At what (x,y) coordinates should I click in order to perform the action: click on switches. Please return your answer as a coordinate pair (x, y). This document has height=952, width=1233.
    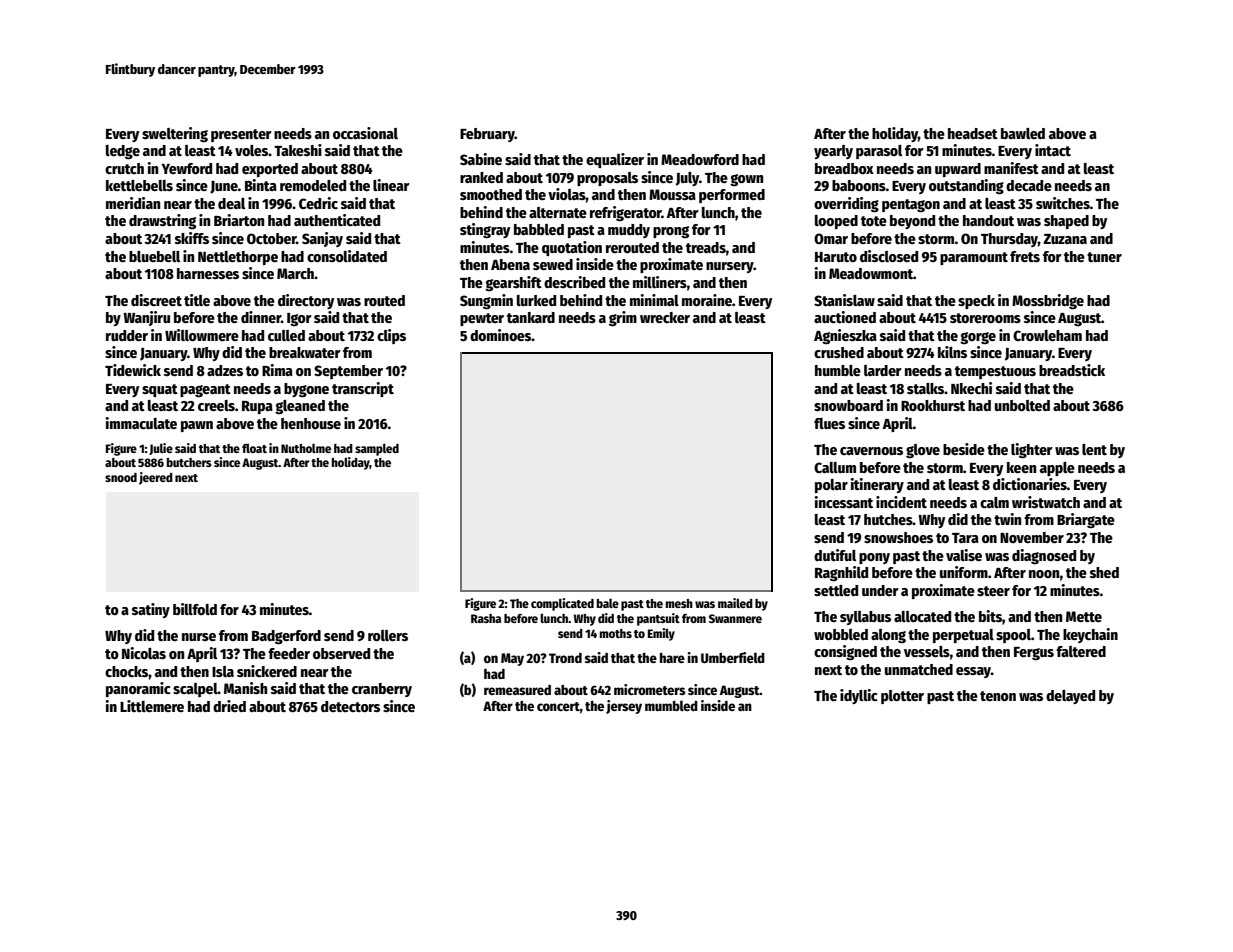
    Looking at the image, I should click on (1063, 203).
